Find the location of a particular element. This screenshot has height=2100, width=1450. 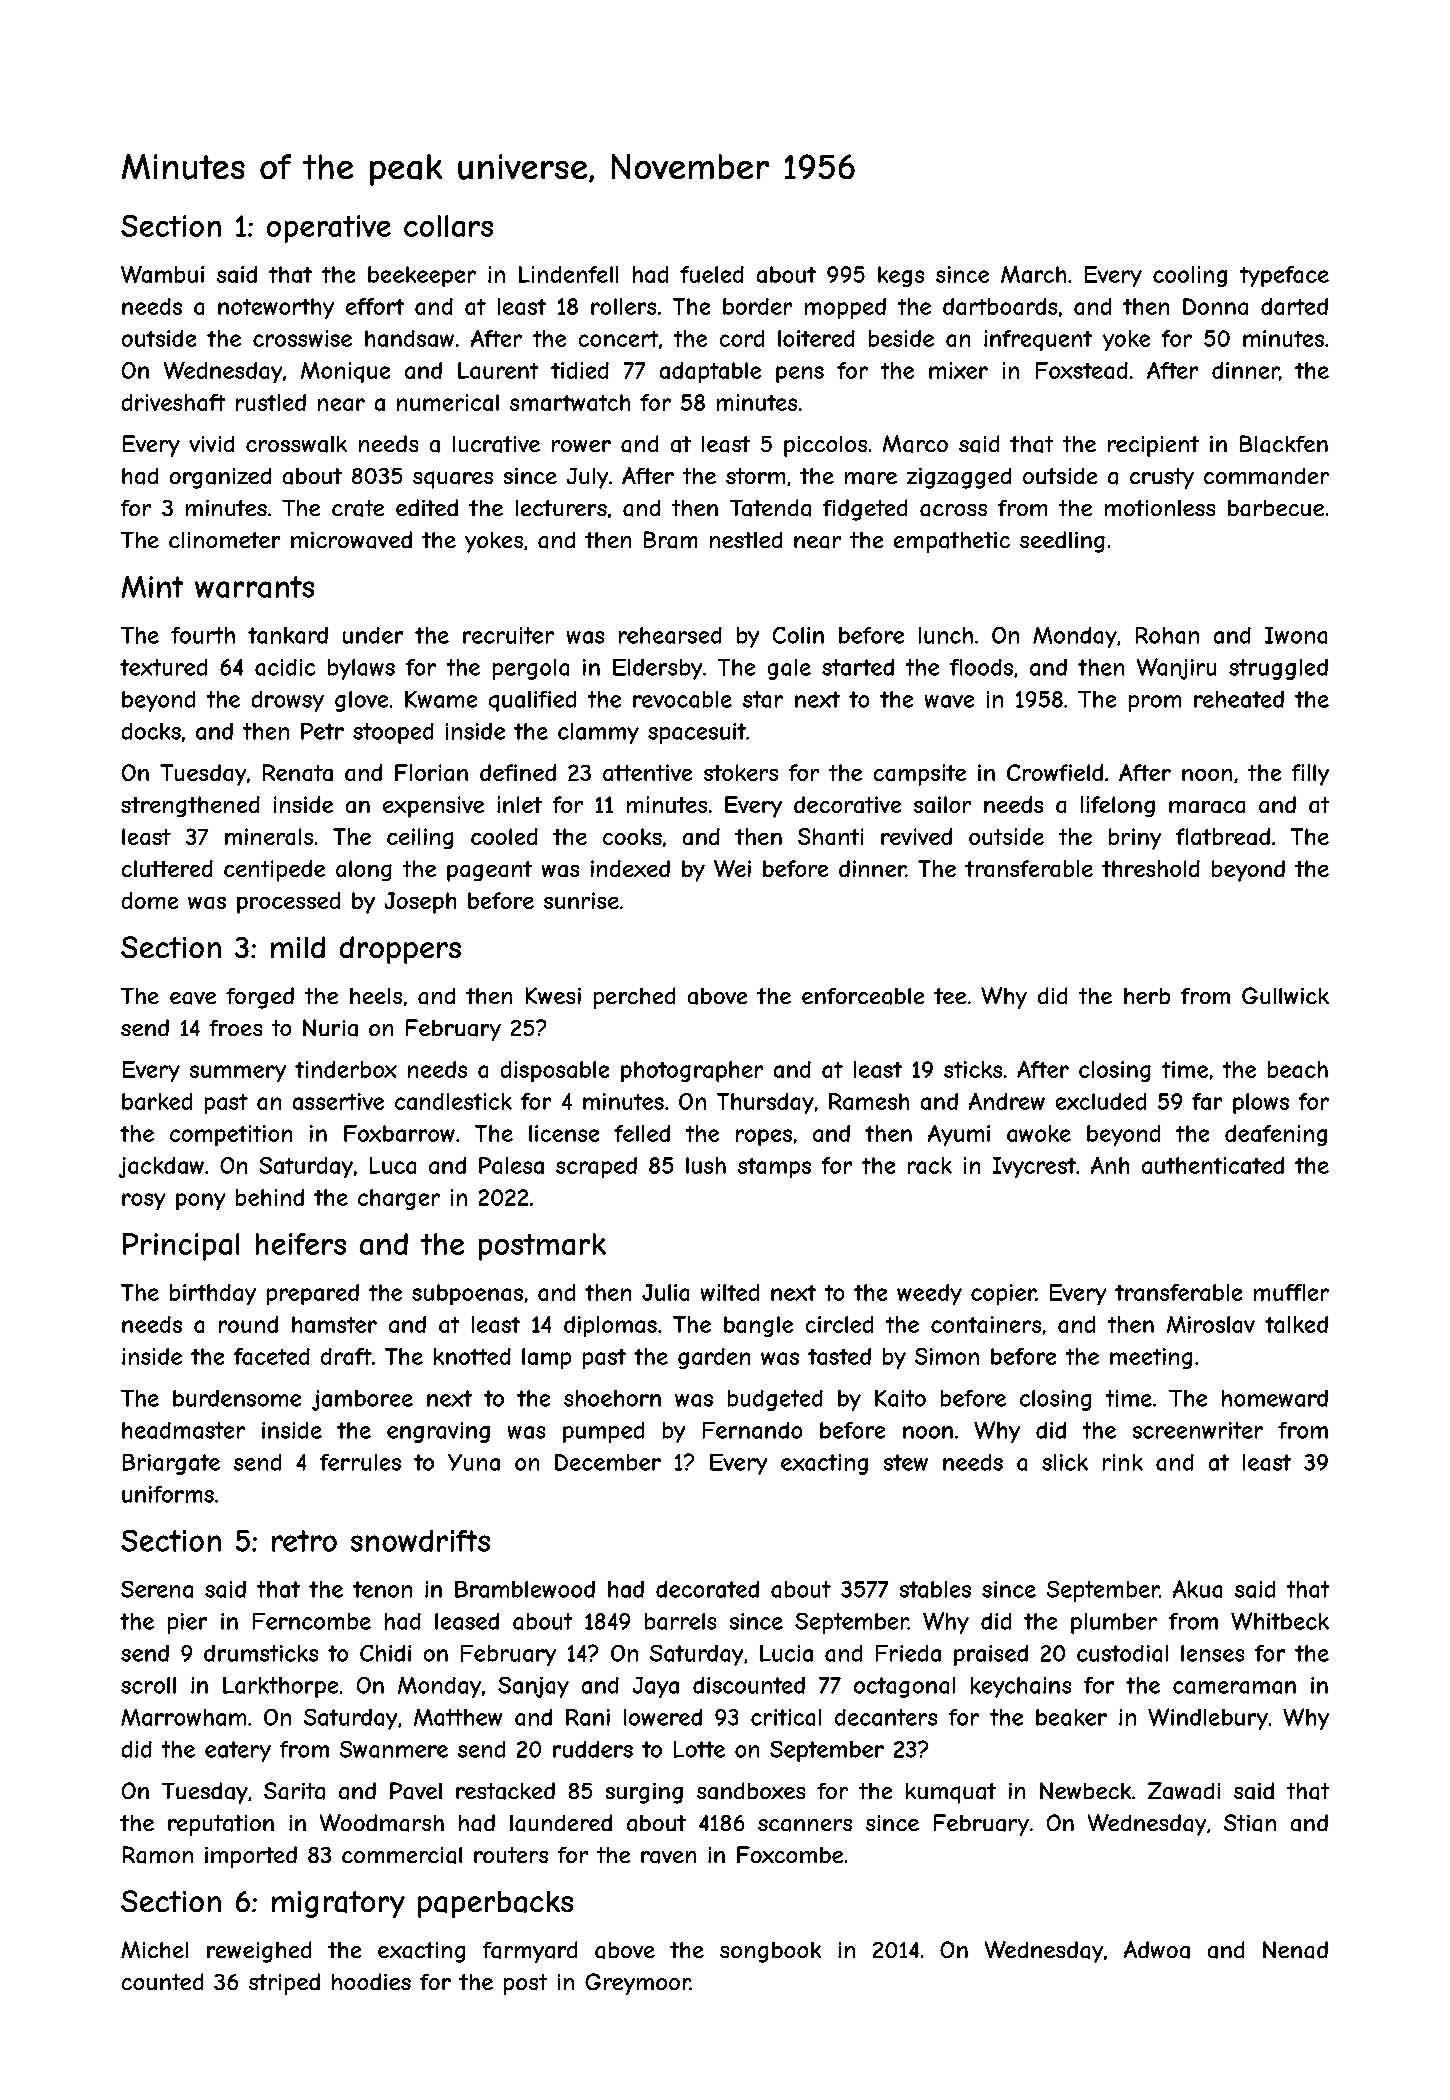

Gullwick is located at coordinates (1285, 995).
